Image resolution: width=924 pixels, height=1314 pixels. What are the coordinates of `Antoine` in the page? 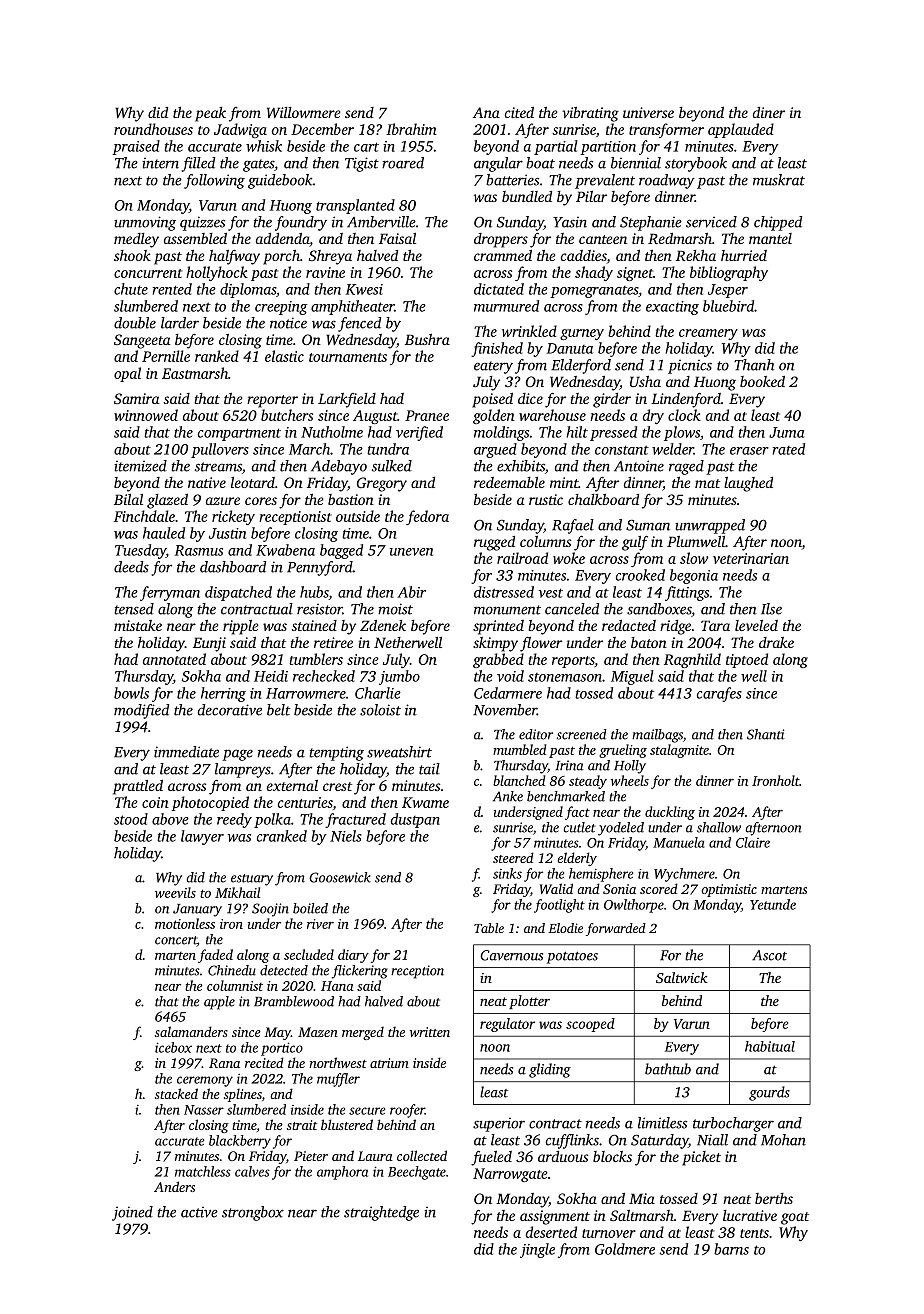 It's located at (639, 466).
